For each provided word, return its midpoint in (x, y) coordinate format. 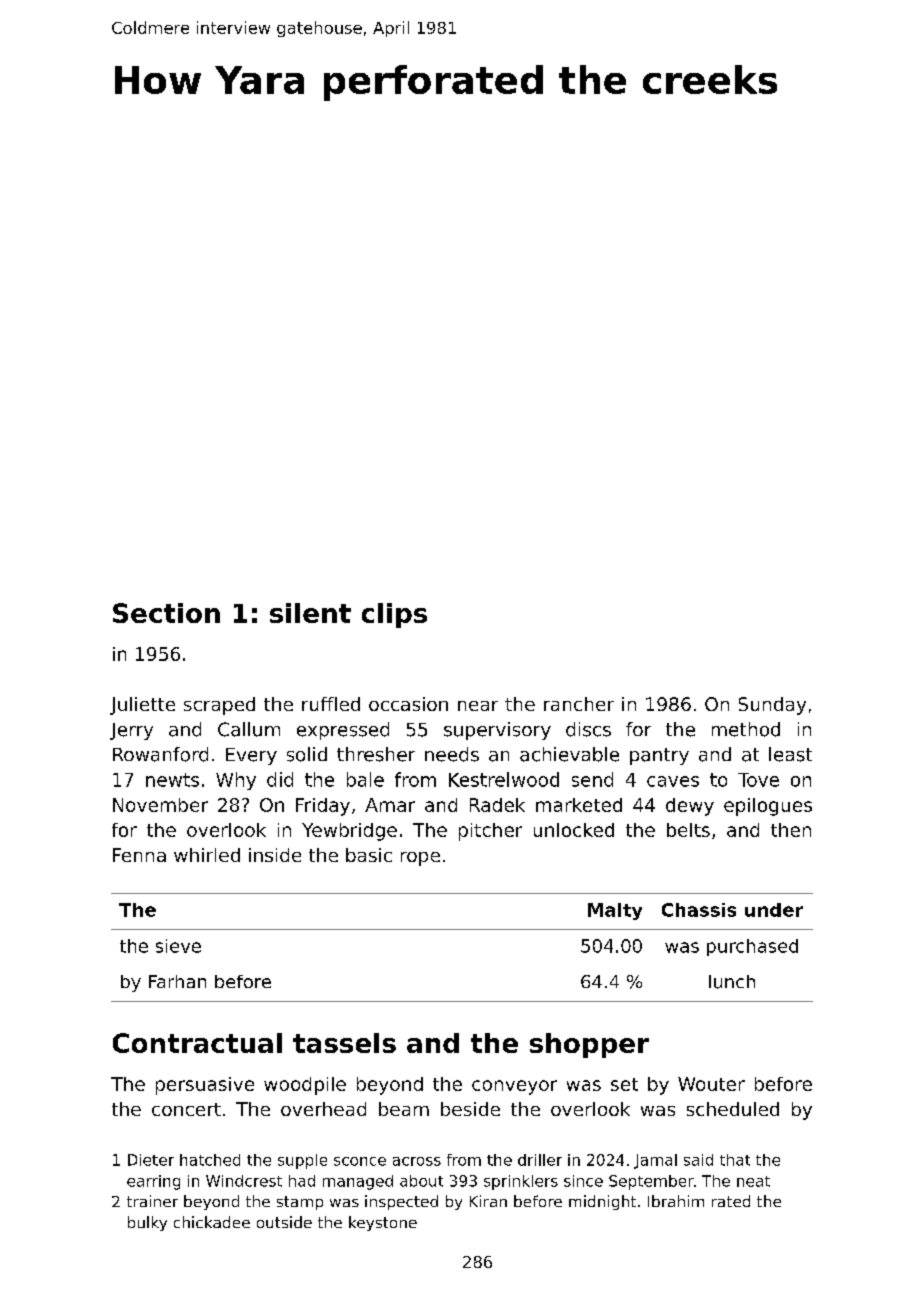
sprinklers (521, 1182)
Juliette (142, 706)
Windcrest (244, 1181)
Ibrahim (676, 1201)
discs (588, 729)
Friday (323, 807)
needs (452, 754)
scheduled (733, 1109)
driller (540, 1160)
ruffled (331, 704)
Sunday (772, 706)
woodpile (305, 1086)
